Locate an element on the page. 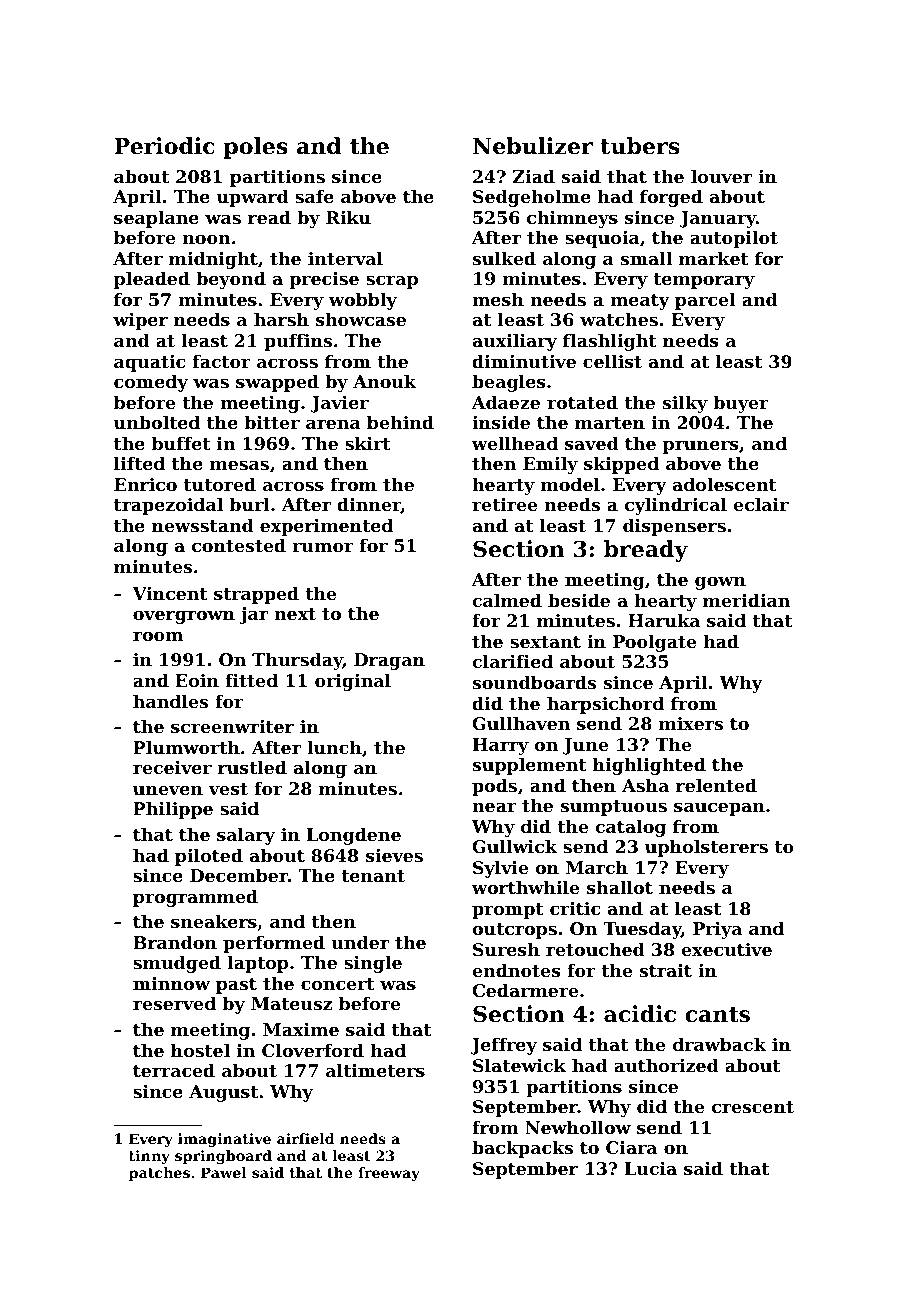  rumor is located at coordinates (323, 547).
